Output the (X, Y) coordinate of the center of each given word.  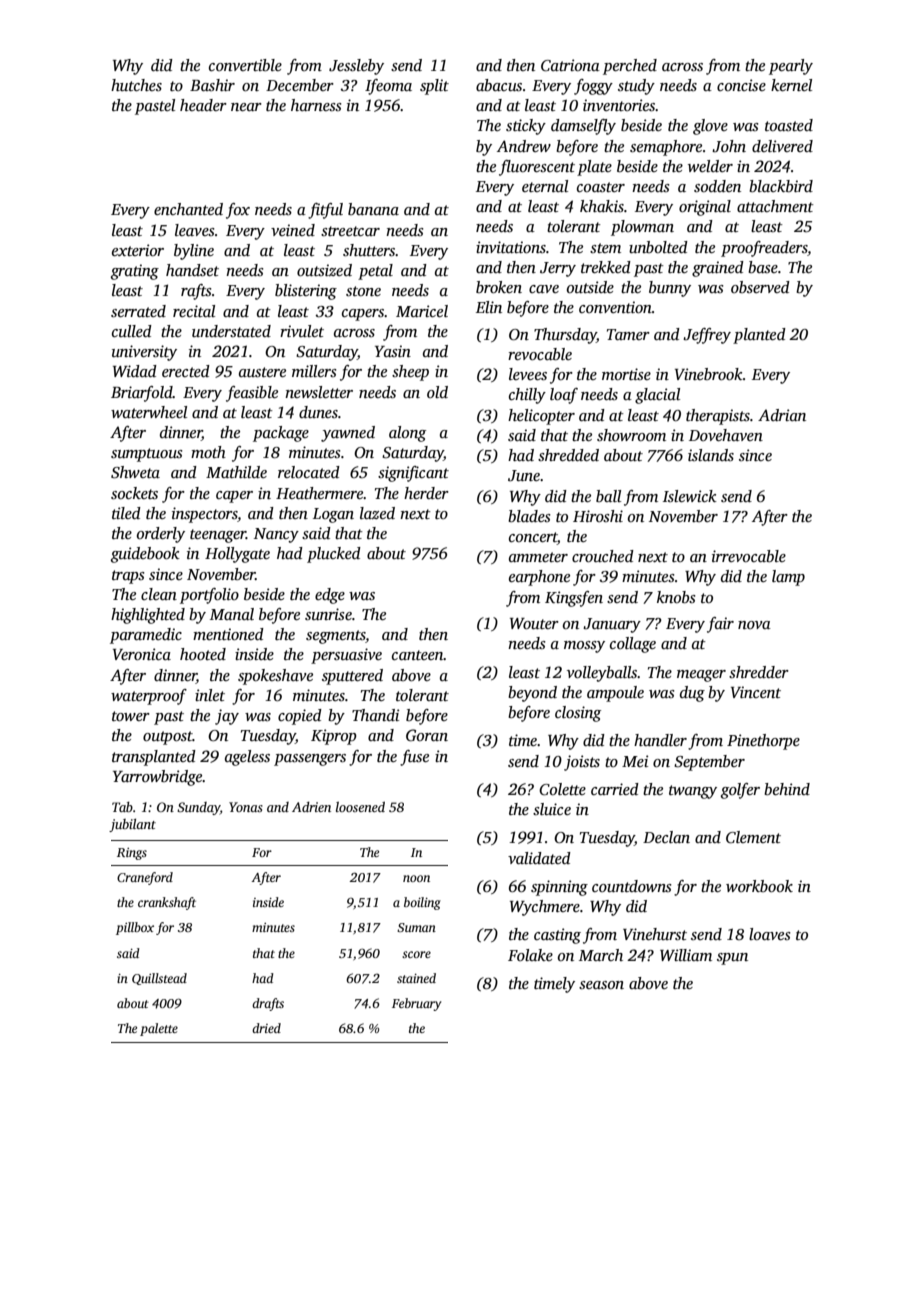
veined (293, 230)
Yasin (393, 351)
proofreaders (764, 249)
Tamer (628, 334)
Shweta (135, 472)
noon (416, 878)
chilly (527, 396)
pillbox (135, 928)
